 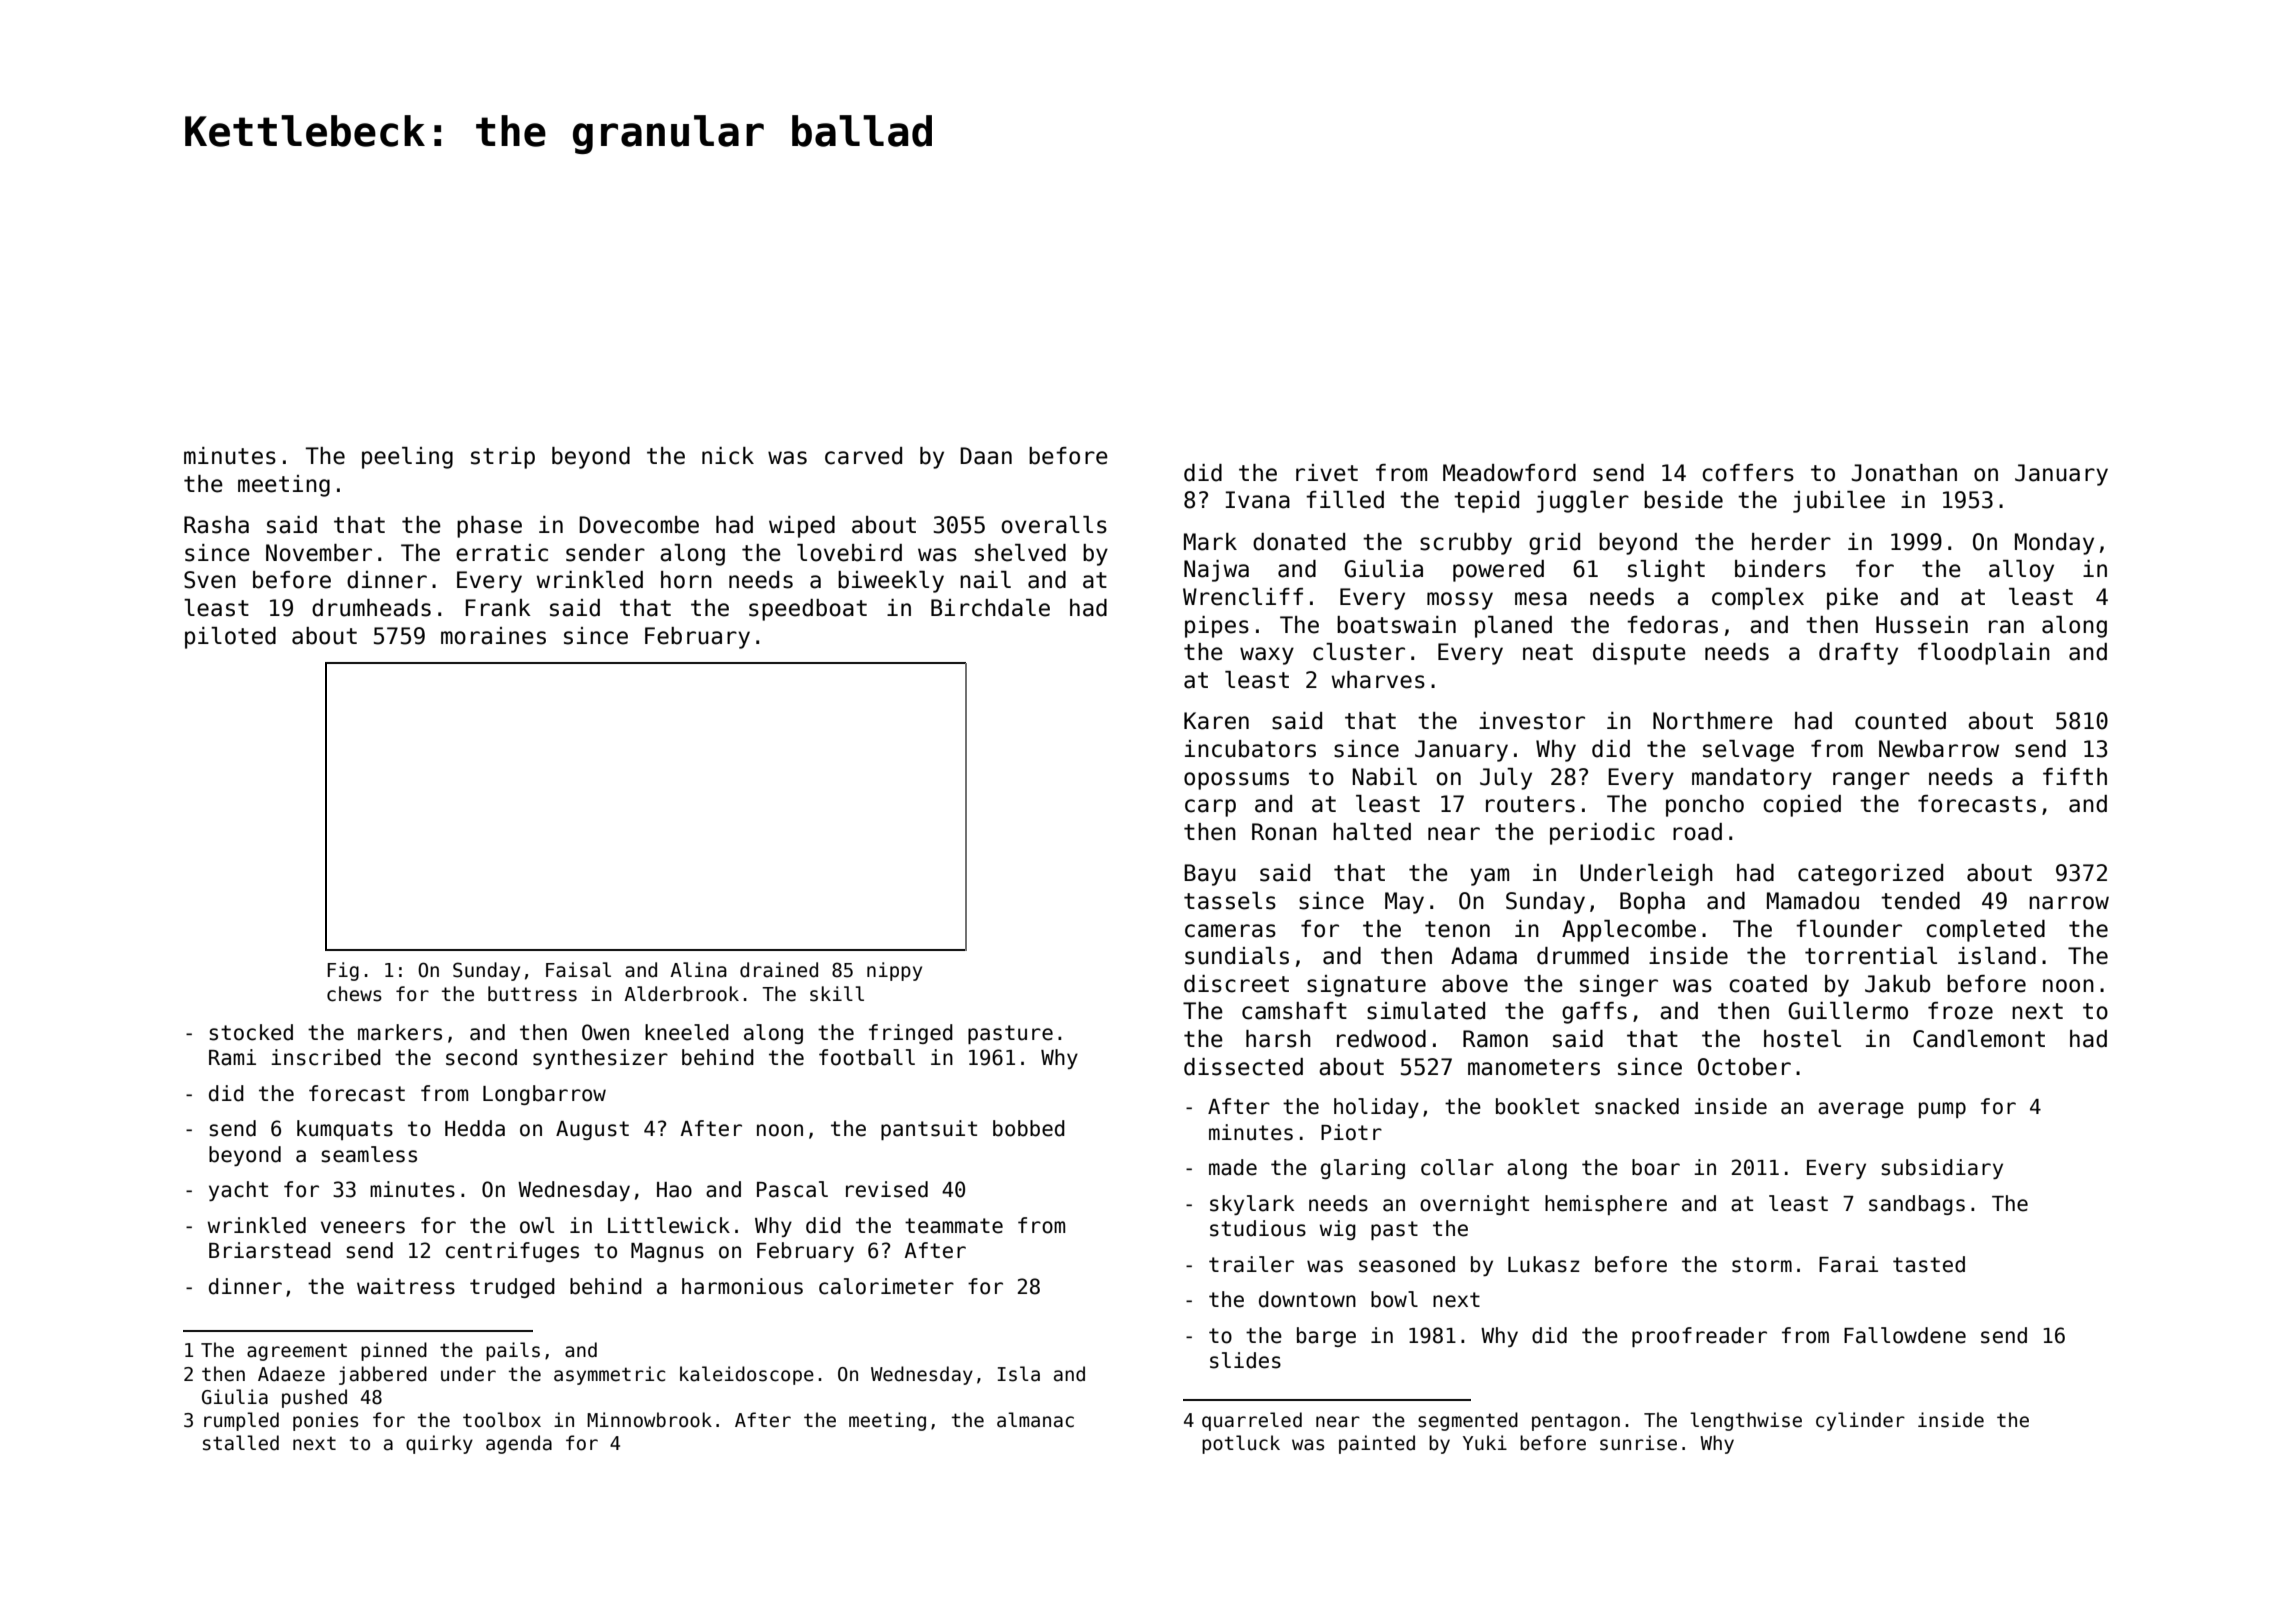 I want to click on alloy, so click(x=2021, y=571).
